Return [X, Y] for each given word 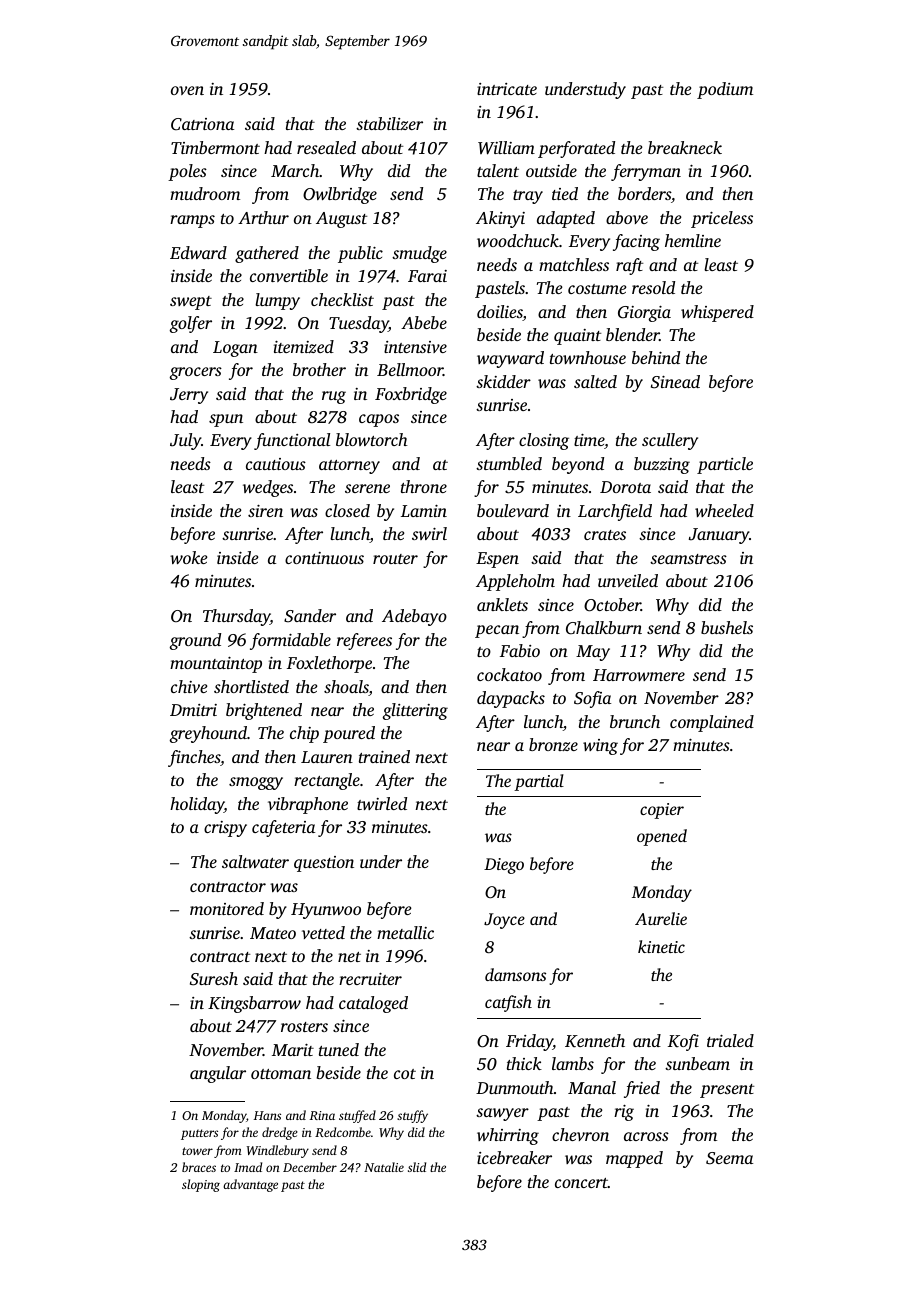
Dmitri [193, 710]
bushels [727, 627]
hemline [693, 240]
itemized [304, 346]
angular [218, 1074]
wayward [510, 359]
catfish [508, 1003]
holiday [197, 805]
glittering [415, 711]
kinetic [661, 946]
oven [187, 90]
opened [662, 837]
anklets [502, 604]
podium [725, 90]
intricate [507, 89]
